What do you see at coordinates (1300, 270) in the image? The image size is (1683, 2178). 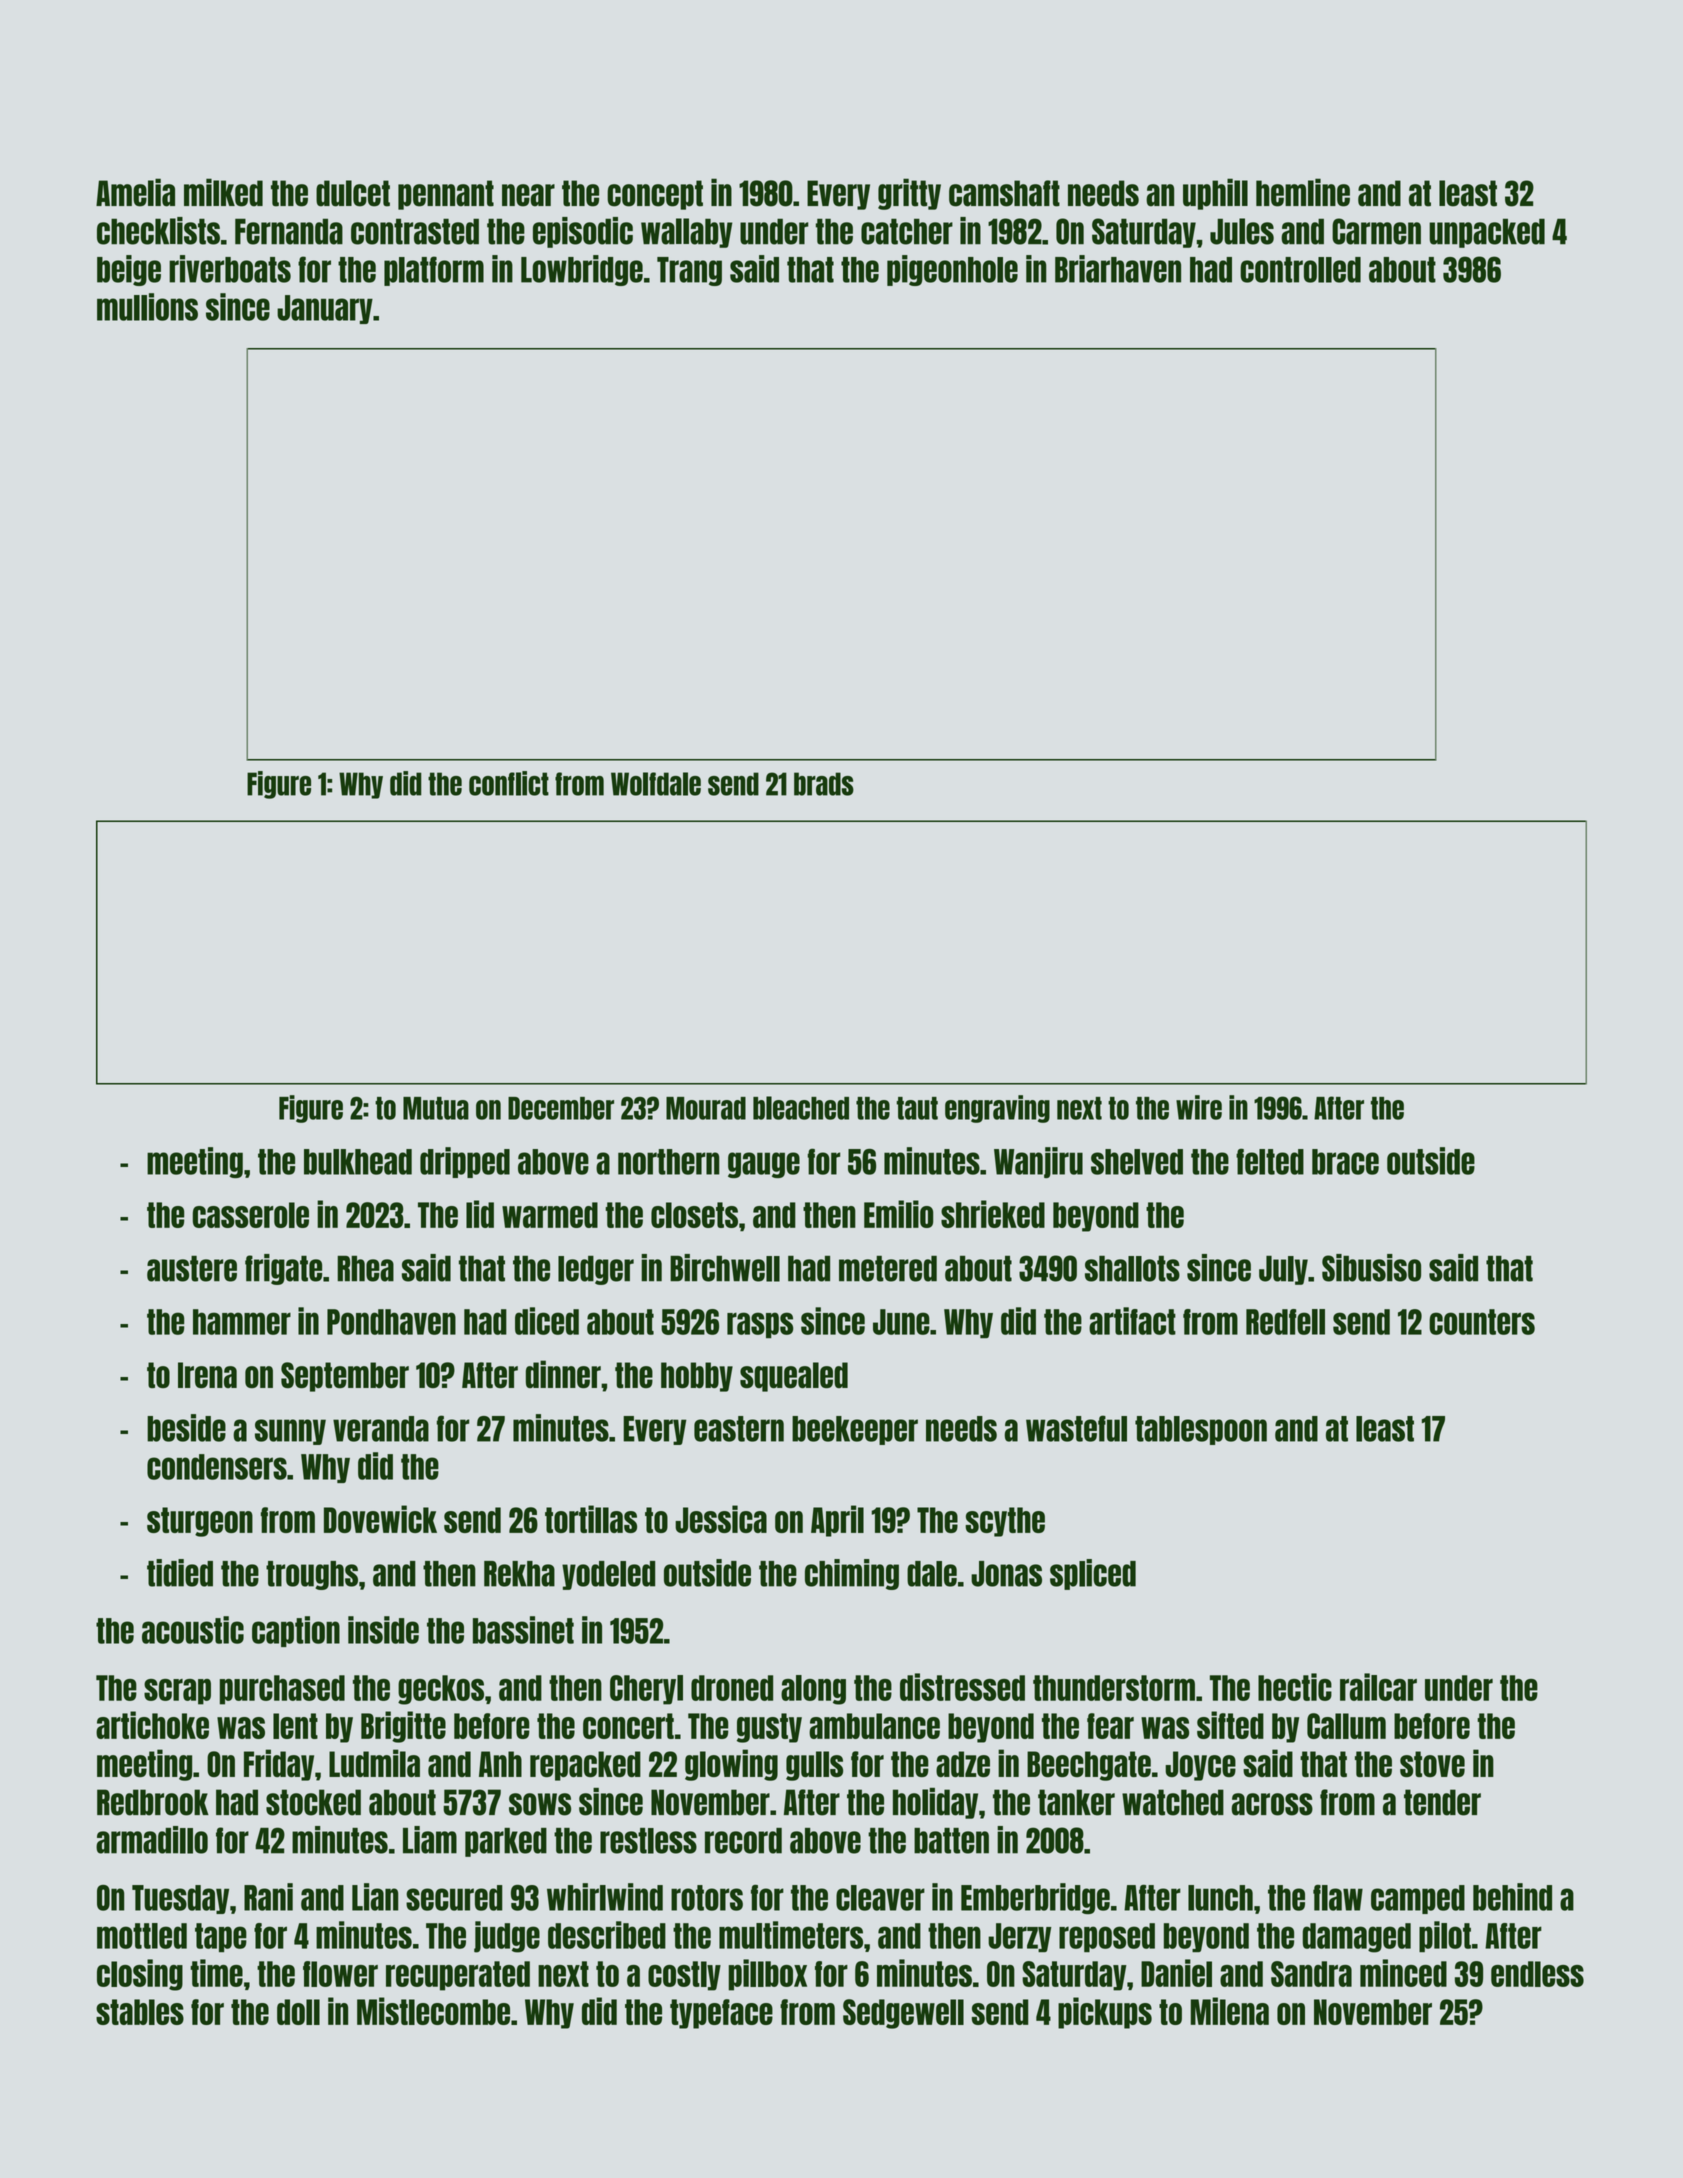 I see `controlled` at bounding box center [1300, 270].
